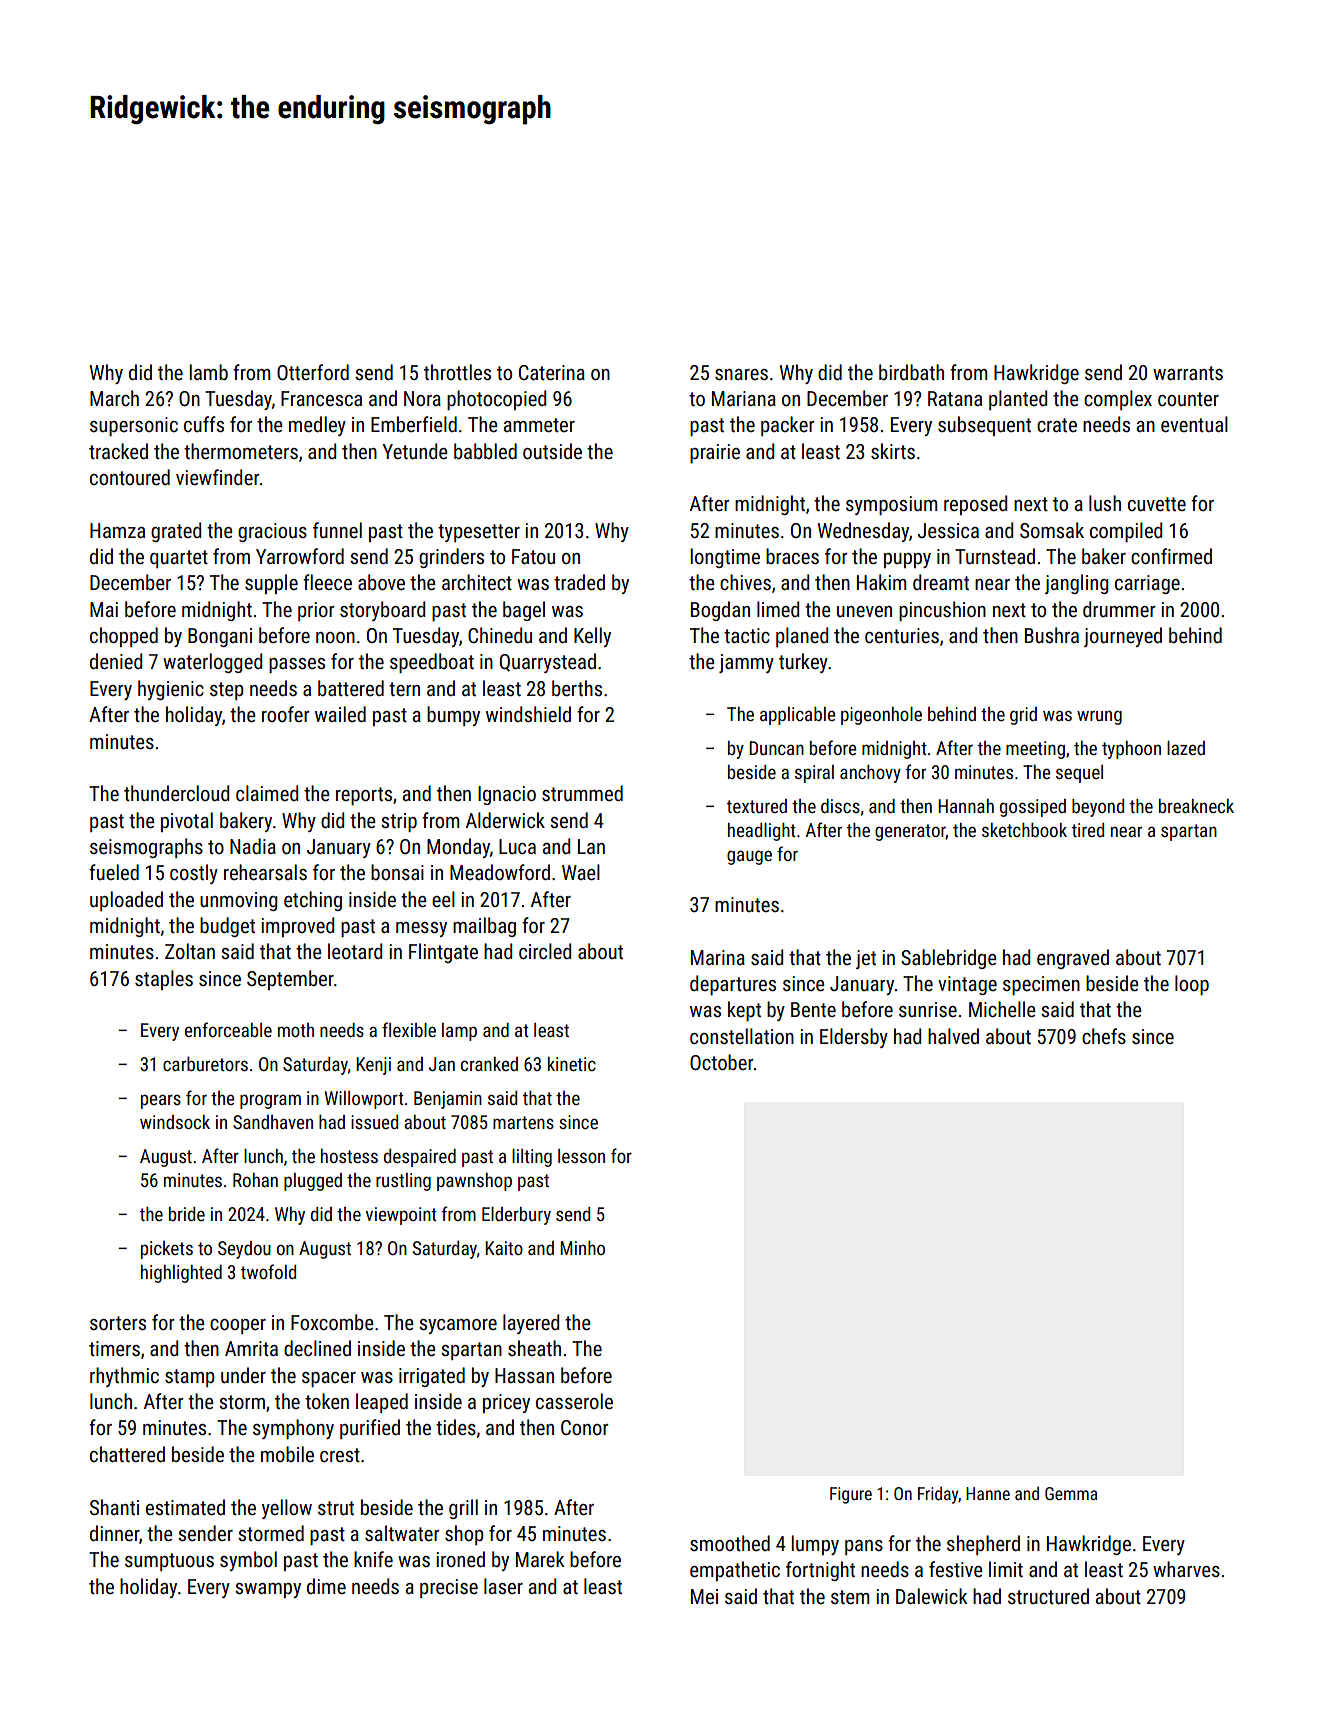  I want to click on cuvette, so click(1157, 504).
